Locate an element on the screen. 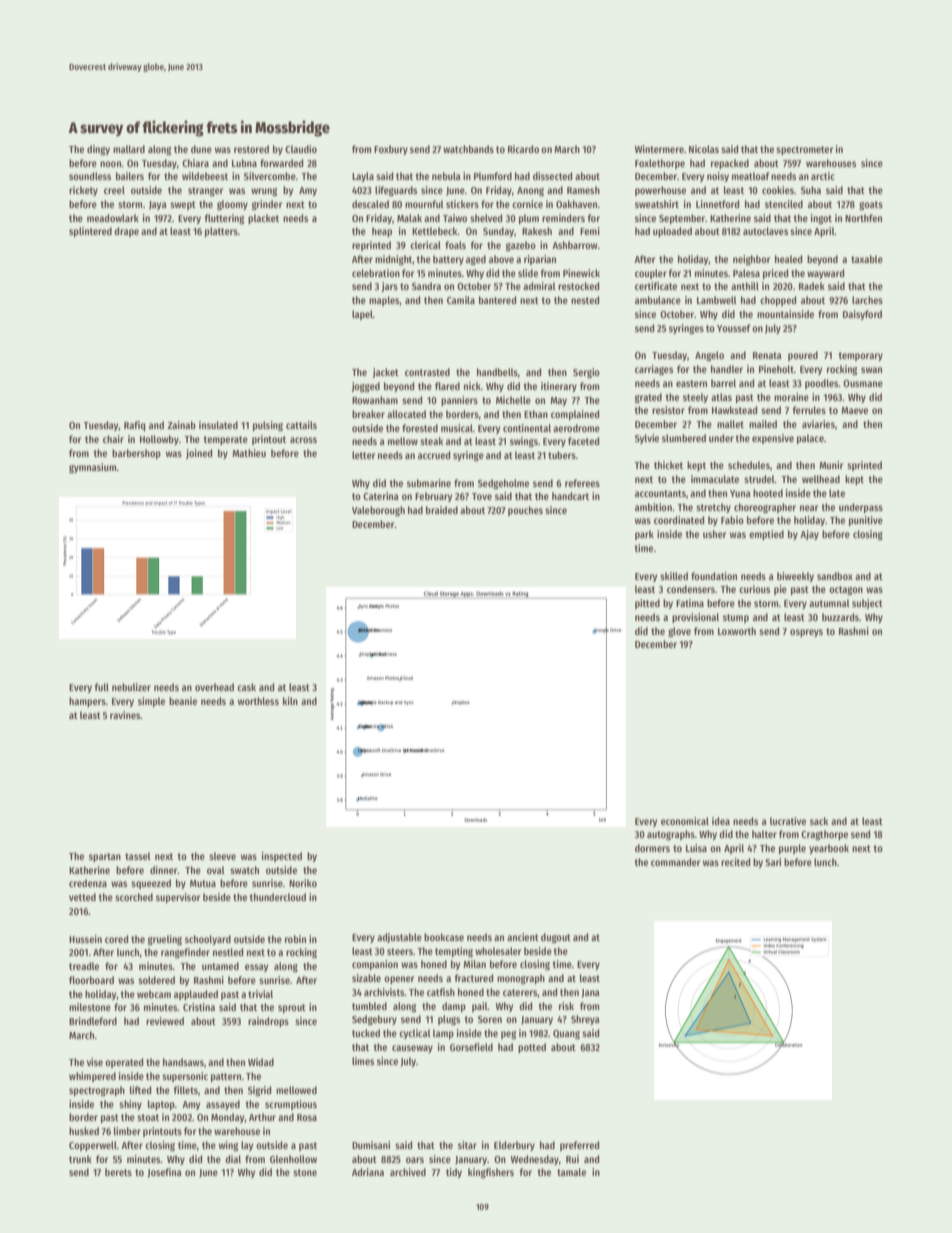 The image size is (952, 1233). foals is located at coordinates (455, 245).
